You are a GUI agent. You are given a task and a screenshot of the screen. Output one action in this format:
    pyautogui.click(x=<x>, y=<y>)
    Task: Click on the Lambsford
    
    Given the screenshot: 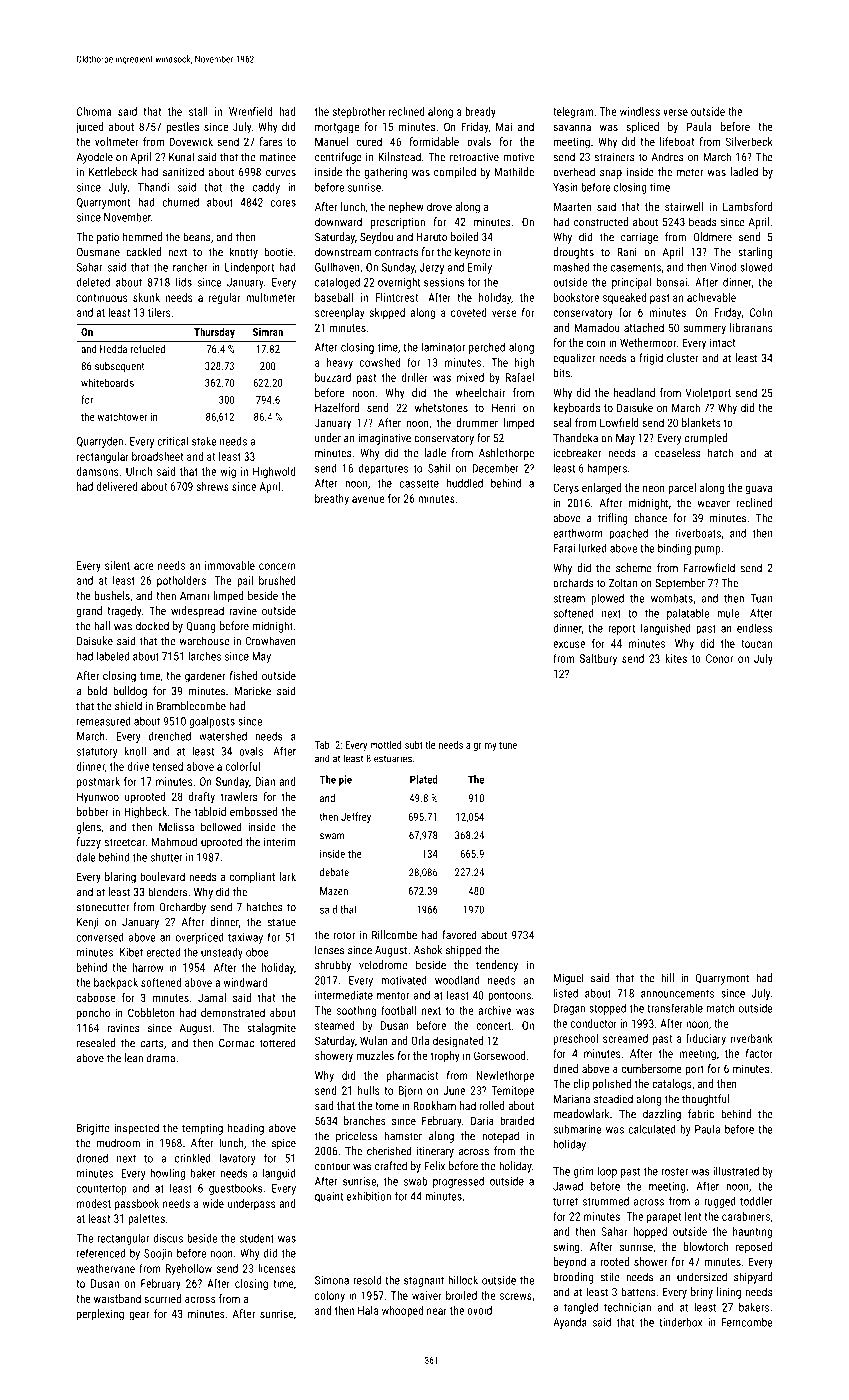 What is the action you would take?
    pyautogui.click(x=747, y=206)
